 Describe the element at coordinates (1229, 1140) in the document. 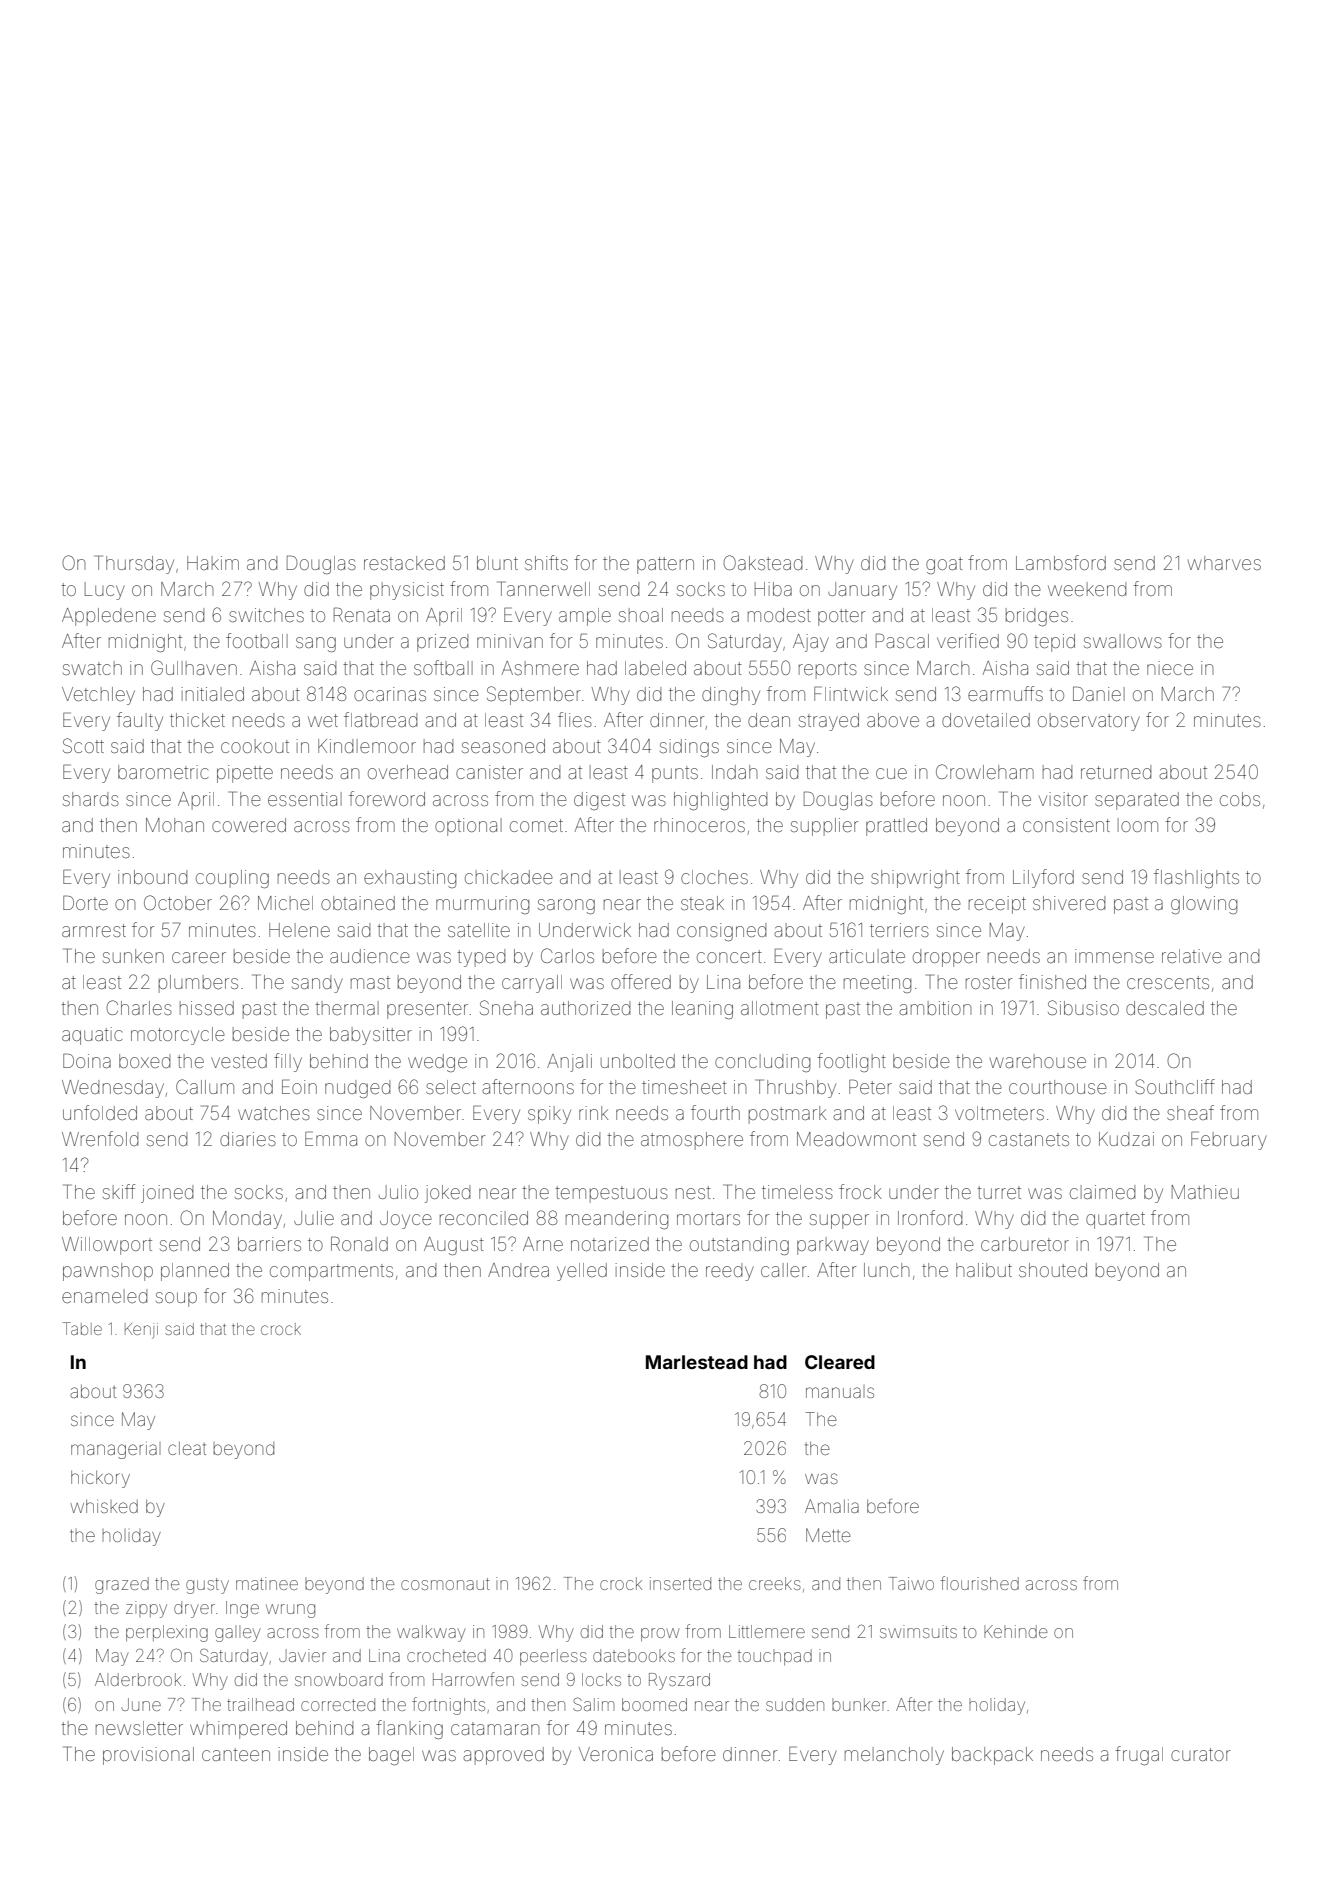

I see `February` at that location.
